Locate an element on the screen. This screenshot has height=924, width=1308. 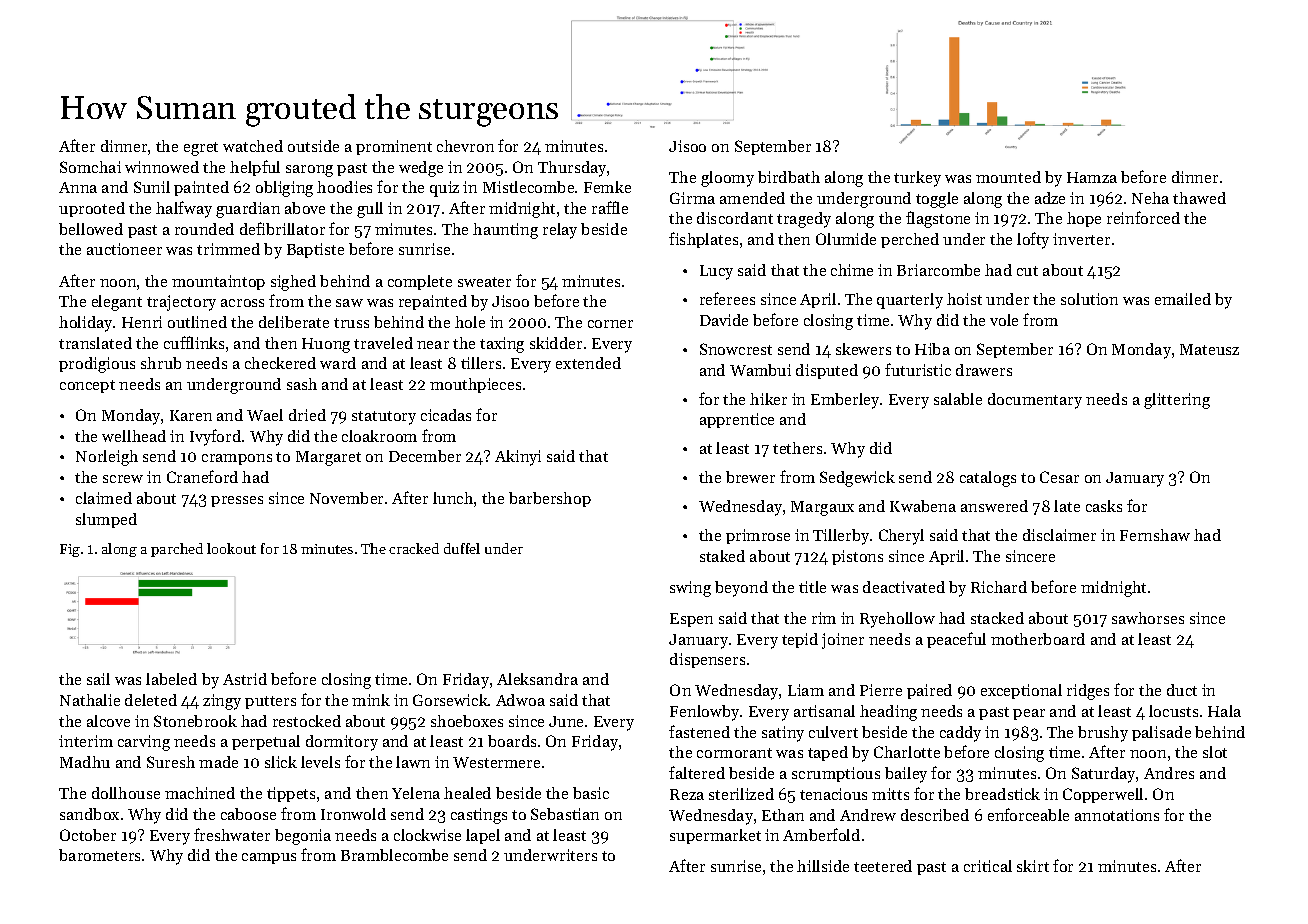
slick is located at coordinates (281, 762).
